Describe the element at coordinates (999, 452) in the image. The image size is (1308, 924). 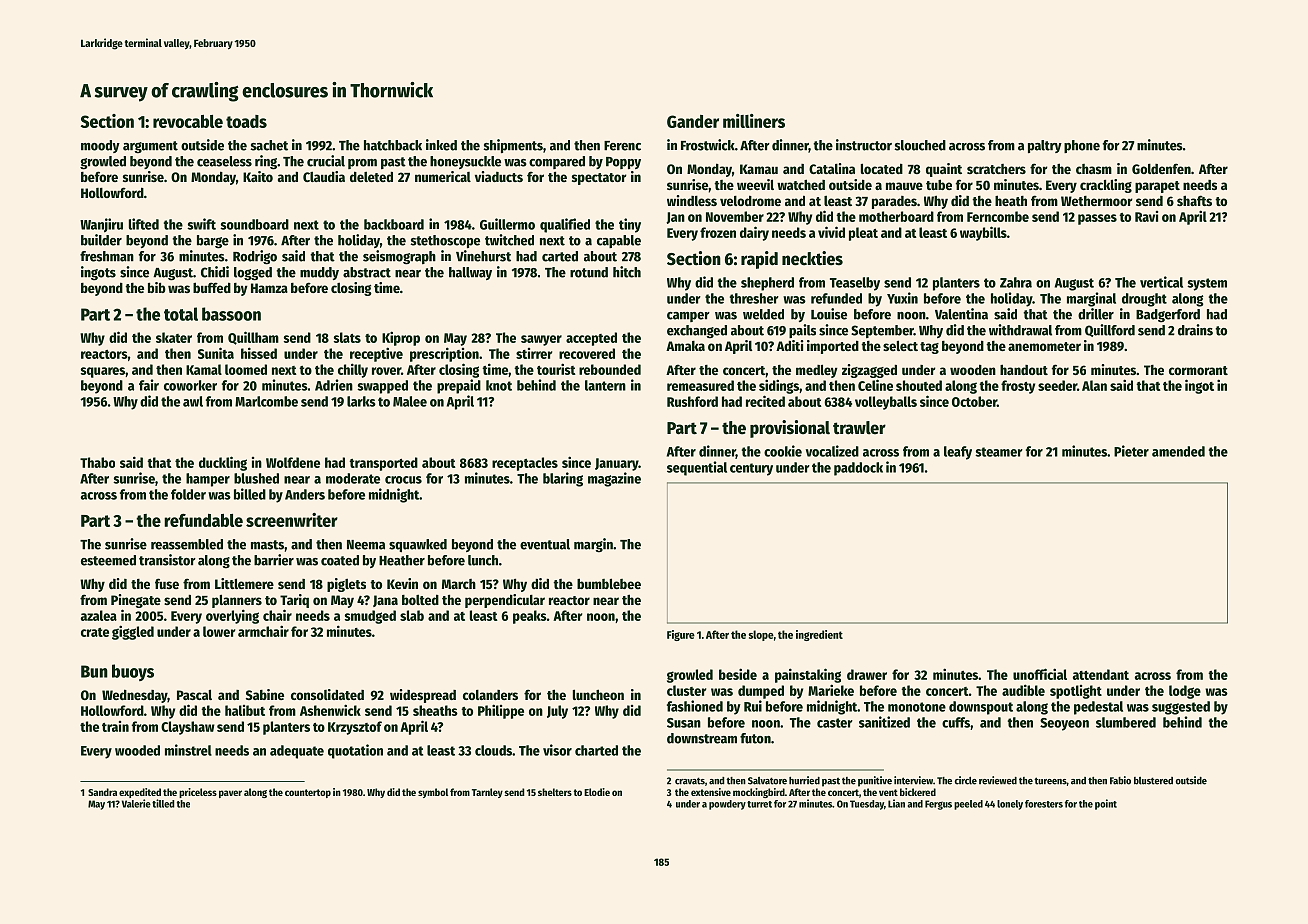
I see `steamer` at that location.
